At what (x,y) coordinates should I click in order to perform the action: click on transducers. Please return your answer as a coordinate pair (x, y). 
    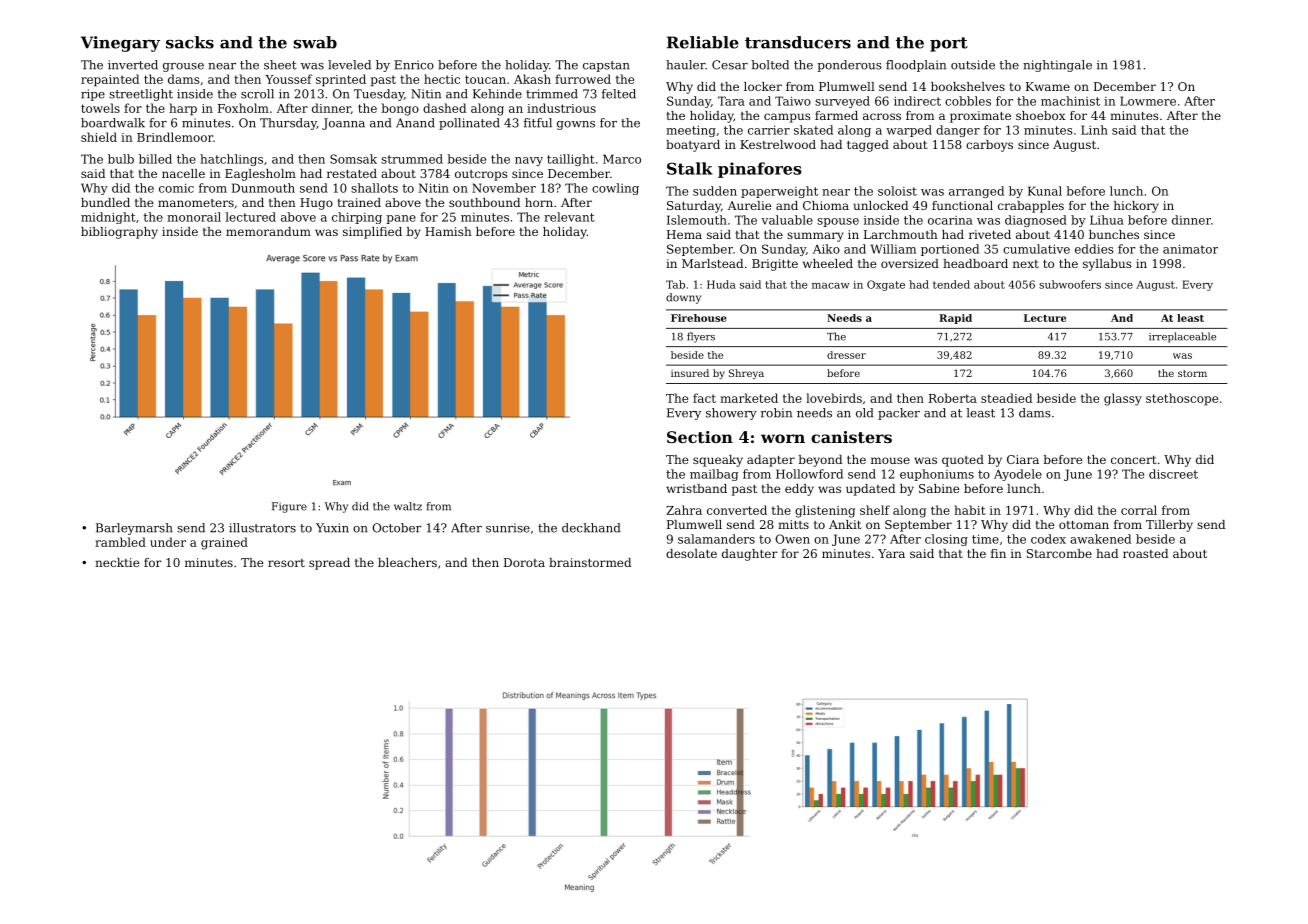
    Looking at the image, I should click on (798, 42).
